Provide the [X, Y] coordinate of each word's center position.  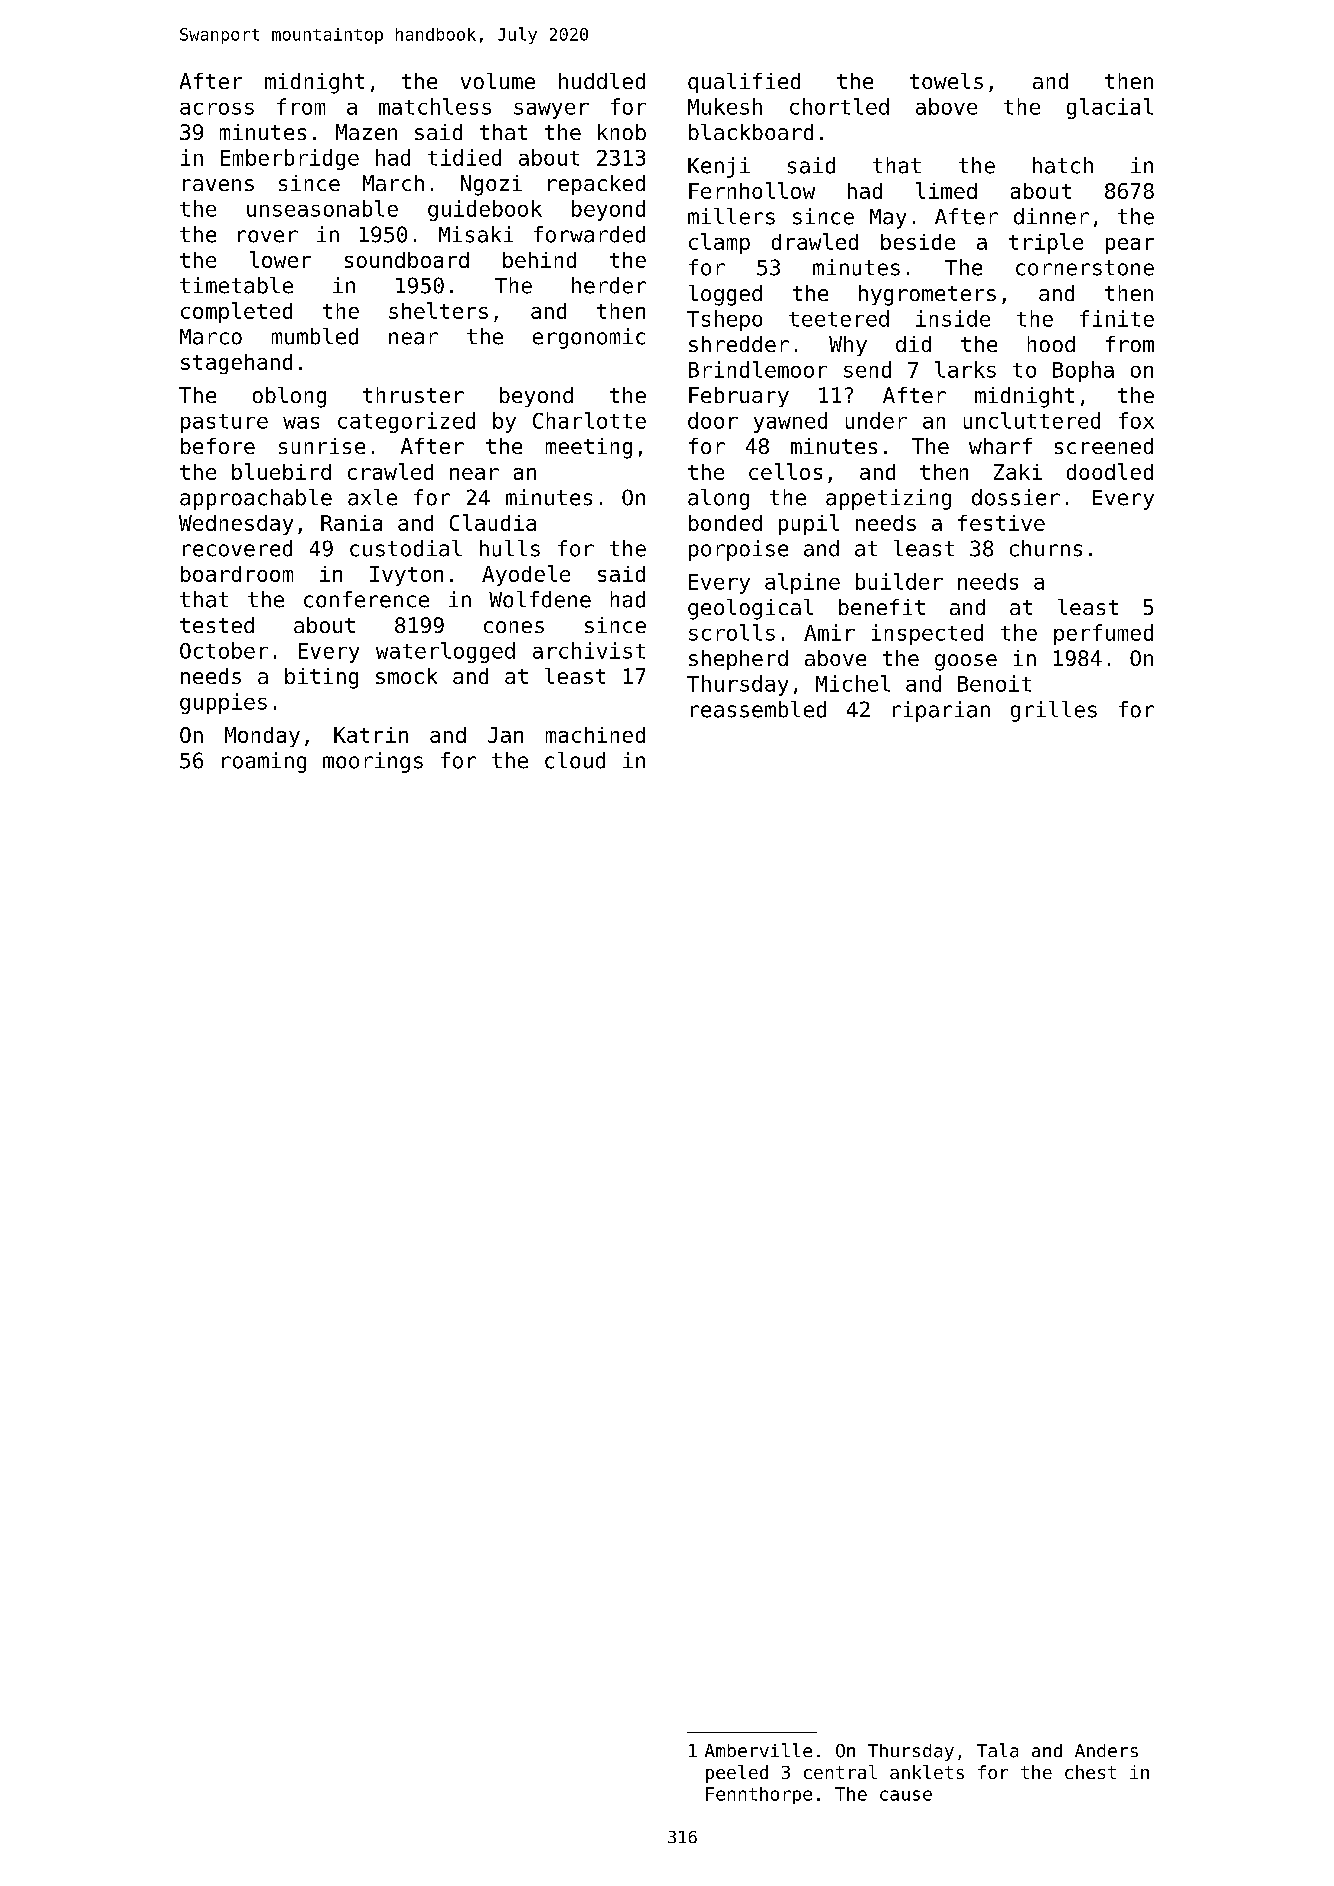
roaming [264, 762]
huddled [602, 81]
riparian [941, 711]
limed [946, 190]
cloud [575, 760]
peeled [737, 1774]
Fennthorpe [759, 1795]
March [393, 183]
